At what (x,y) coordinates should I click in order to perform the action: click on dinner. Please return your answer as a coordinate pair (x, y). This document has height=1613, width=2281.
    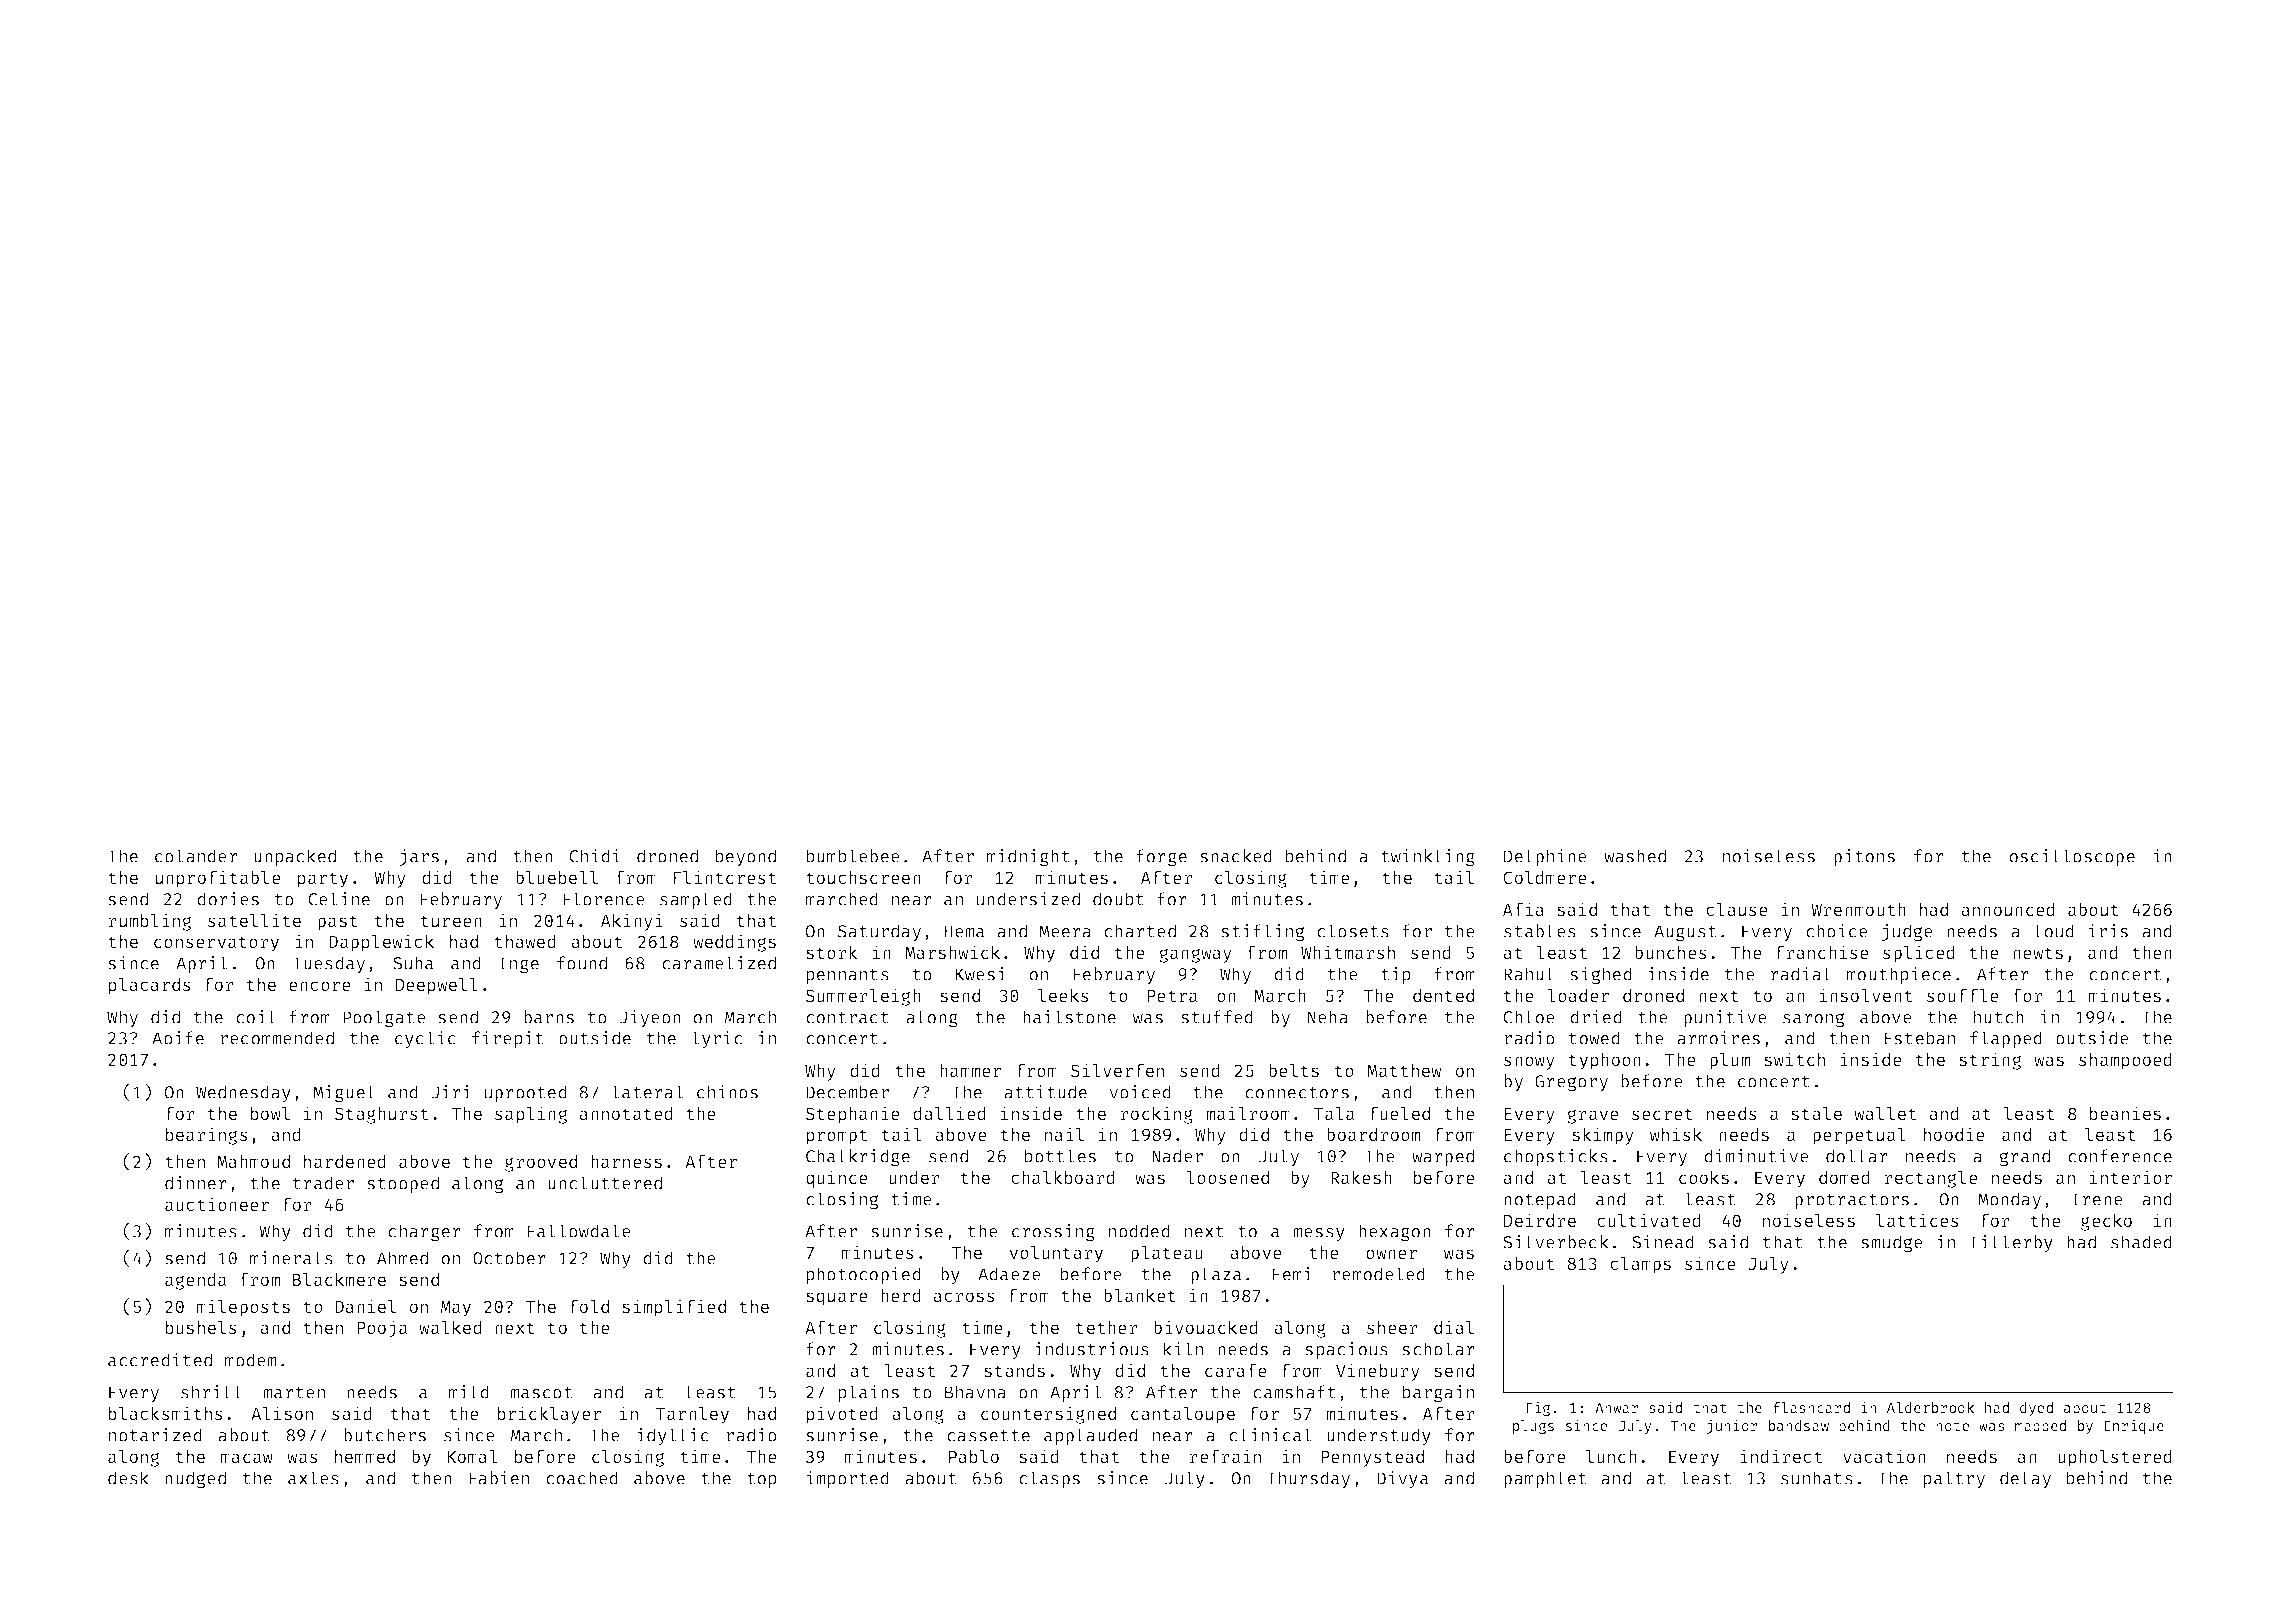
    Looking at the image, I should click on (196, 1183).
